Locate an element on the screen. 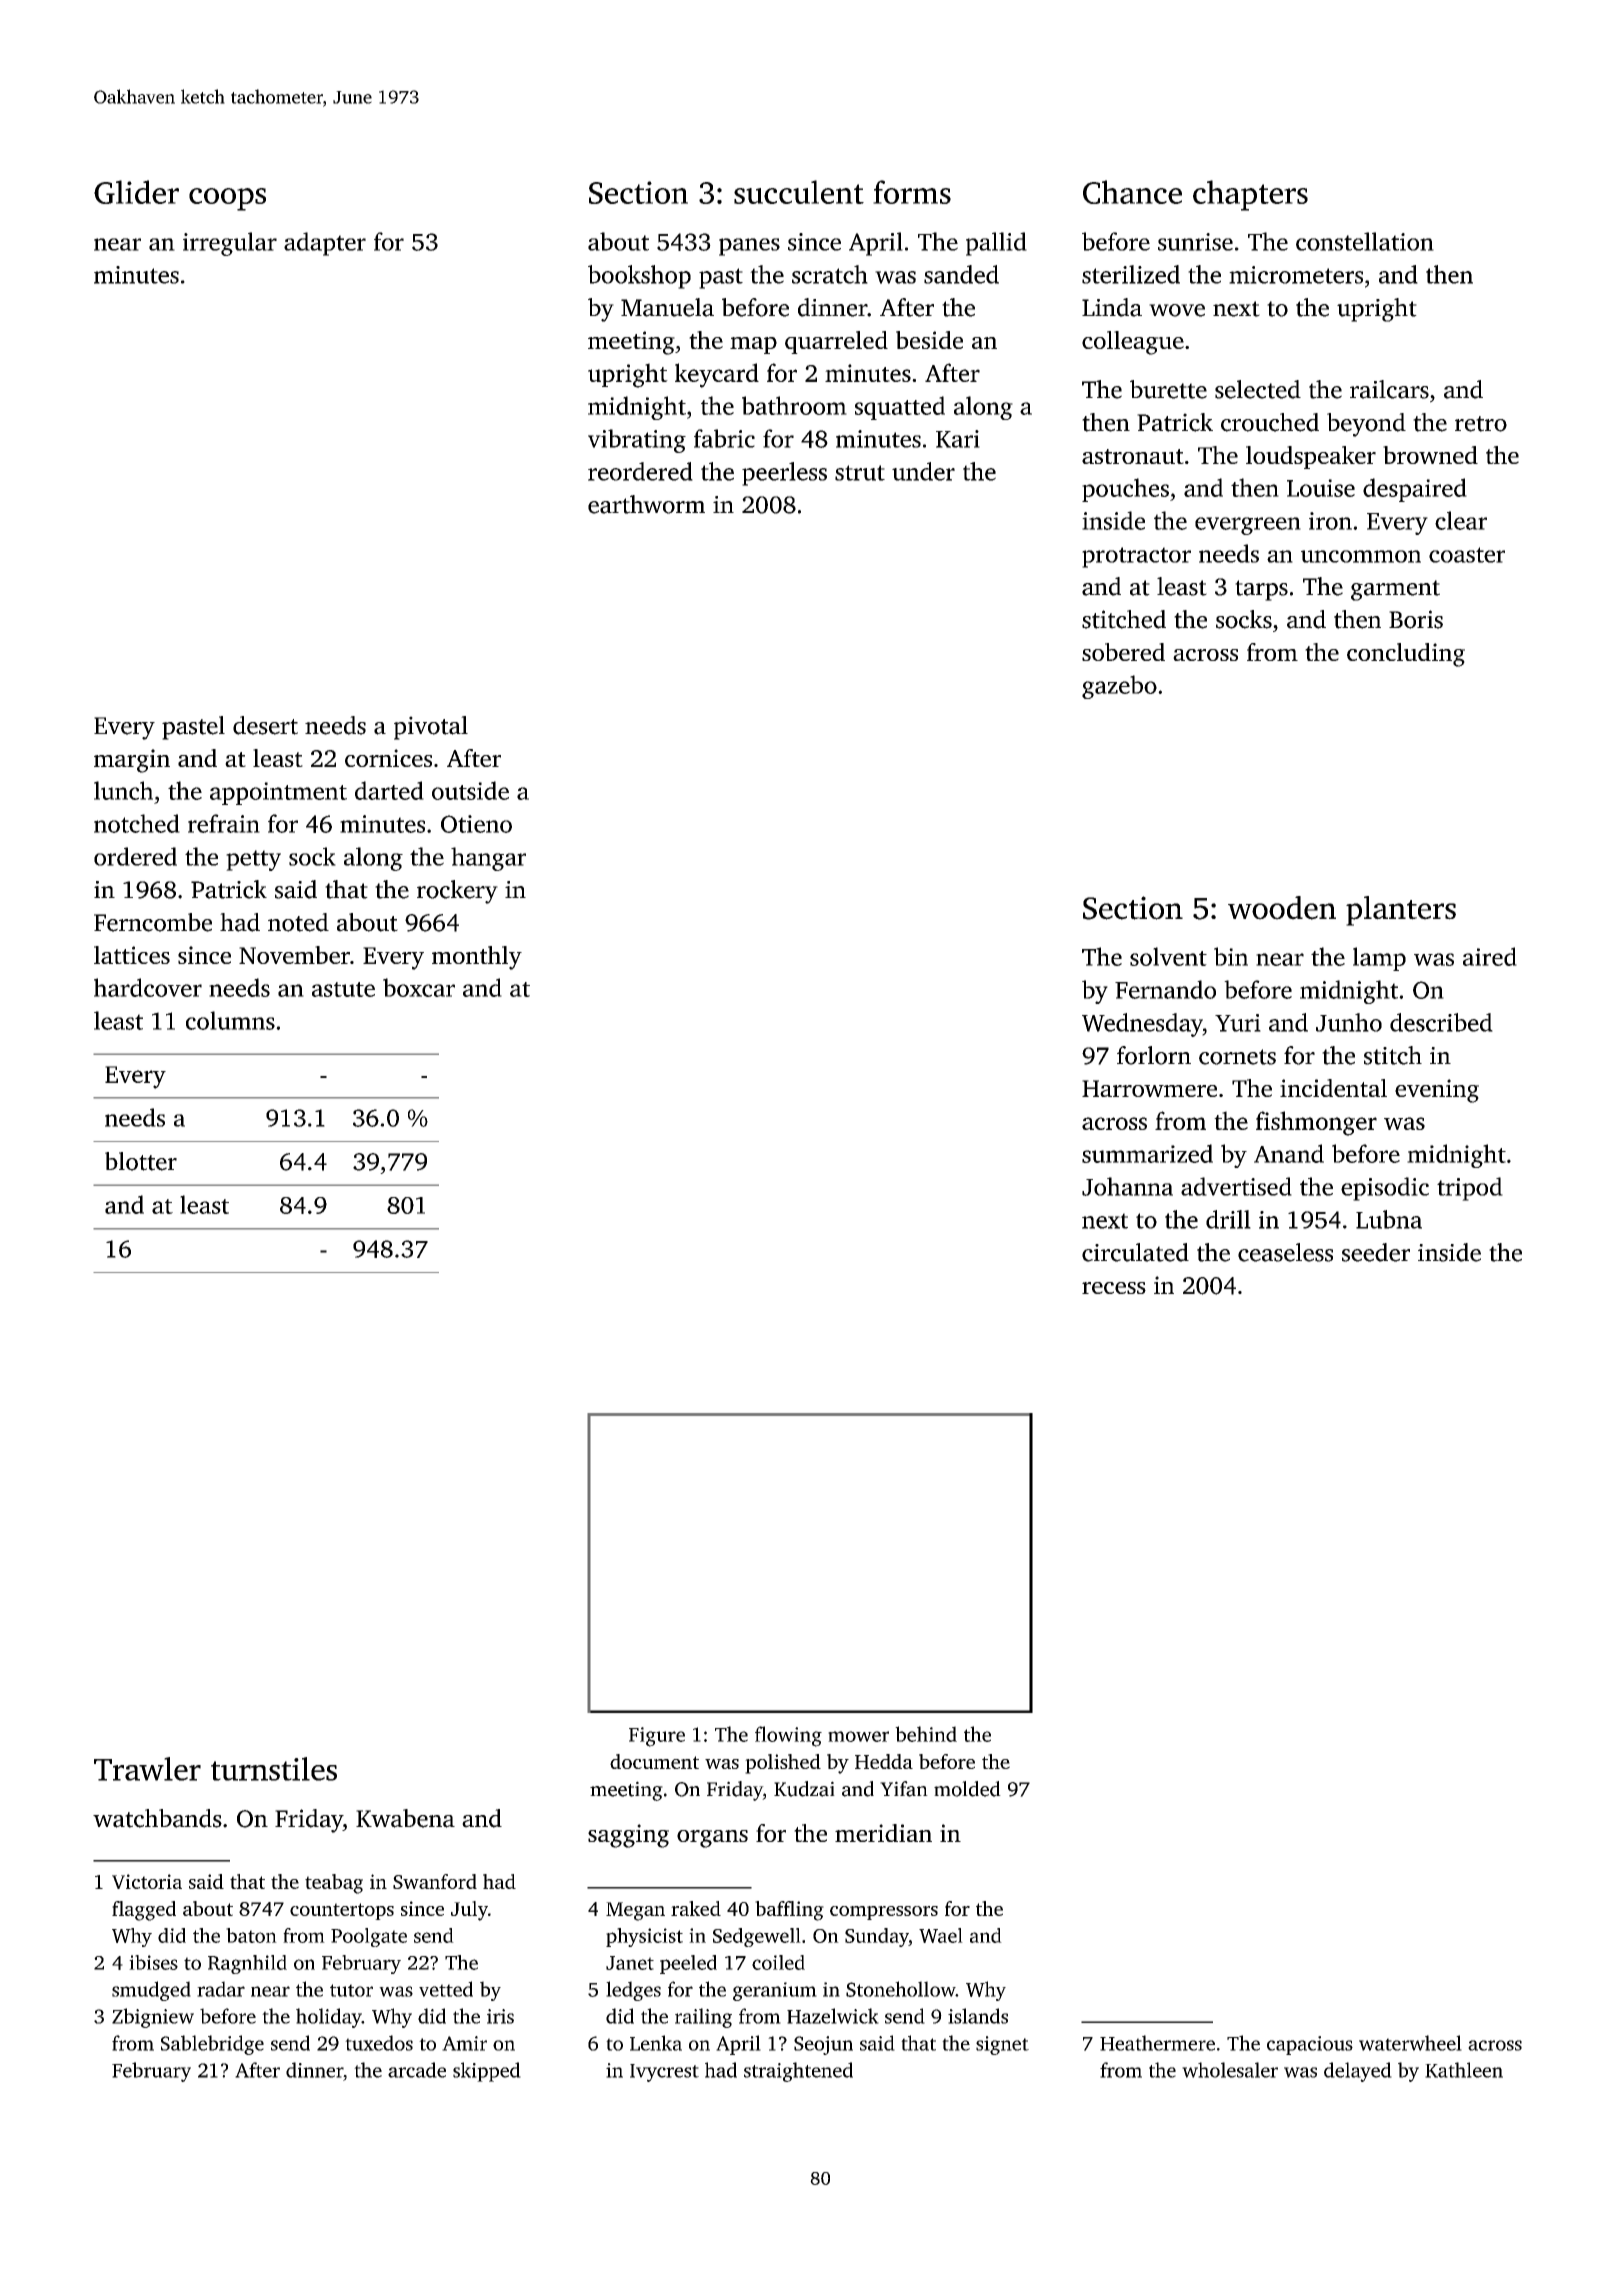 This screenshot has width=1620, height=2292. monthly is located at coordinates (477, 958).
